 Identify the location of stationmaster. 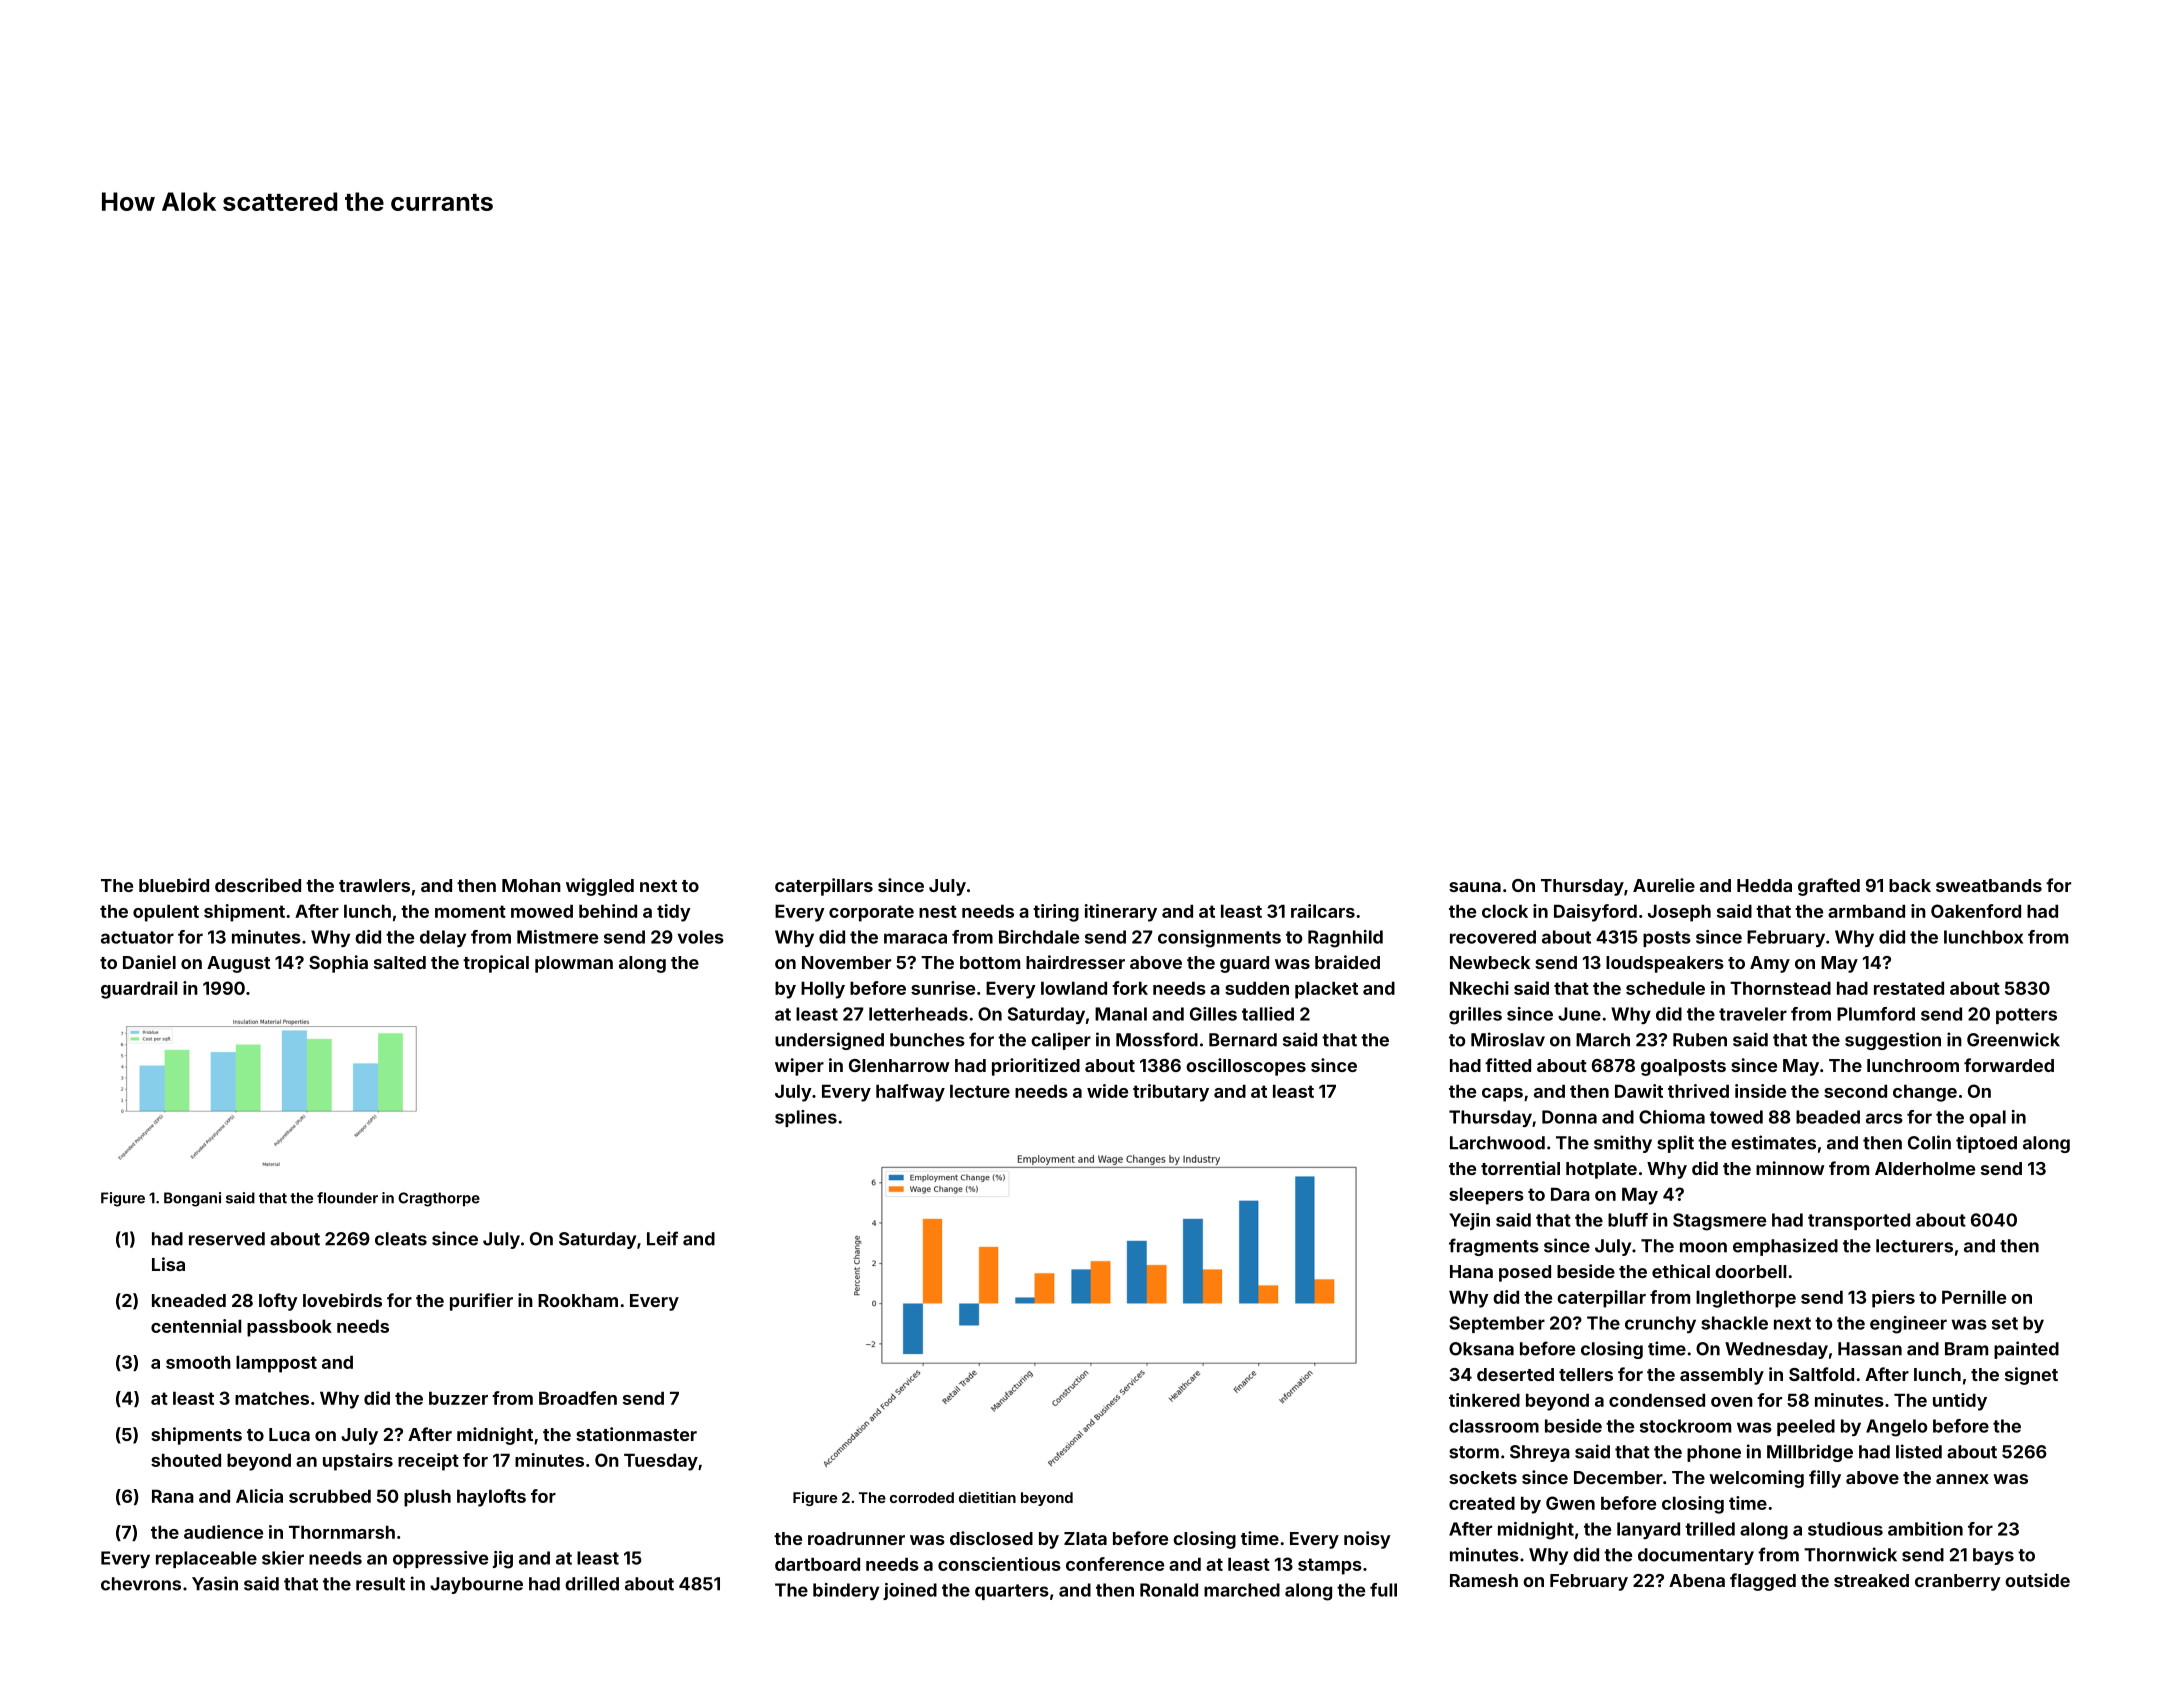
(636, 1434).
